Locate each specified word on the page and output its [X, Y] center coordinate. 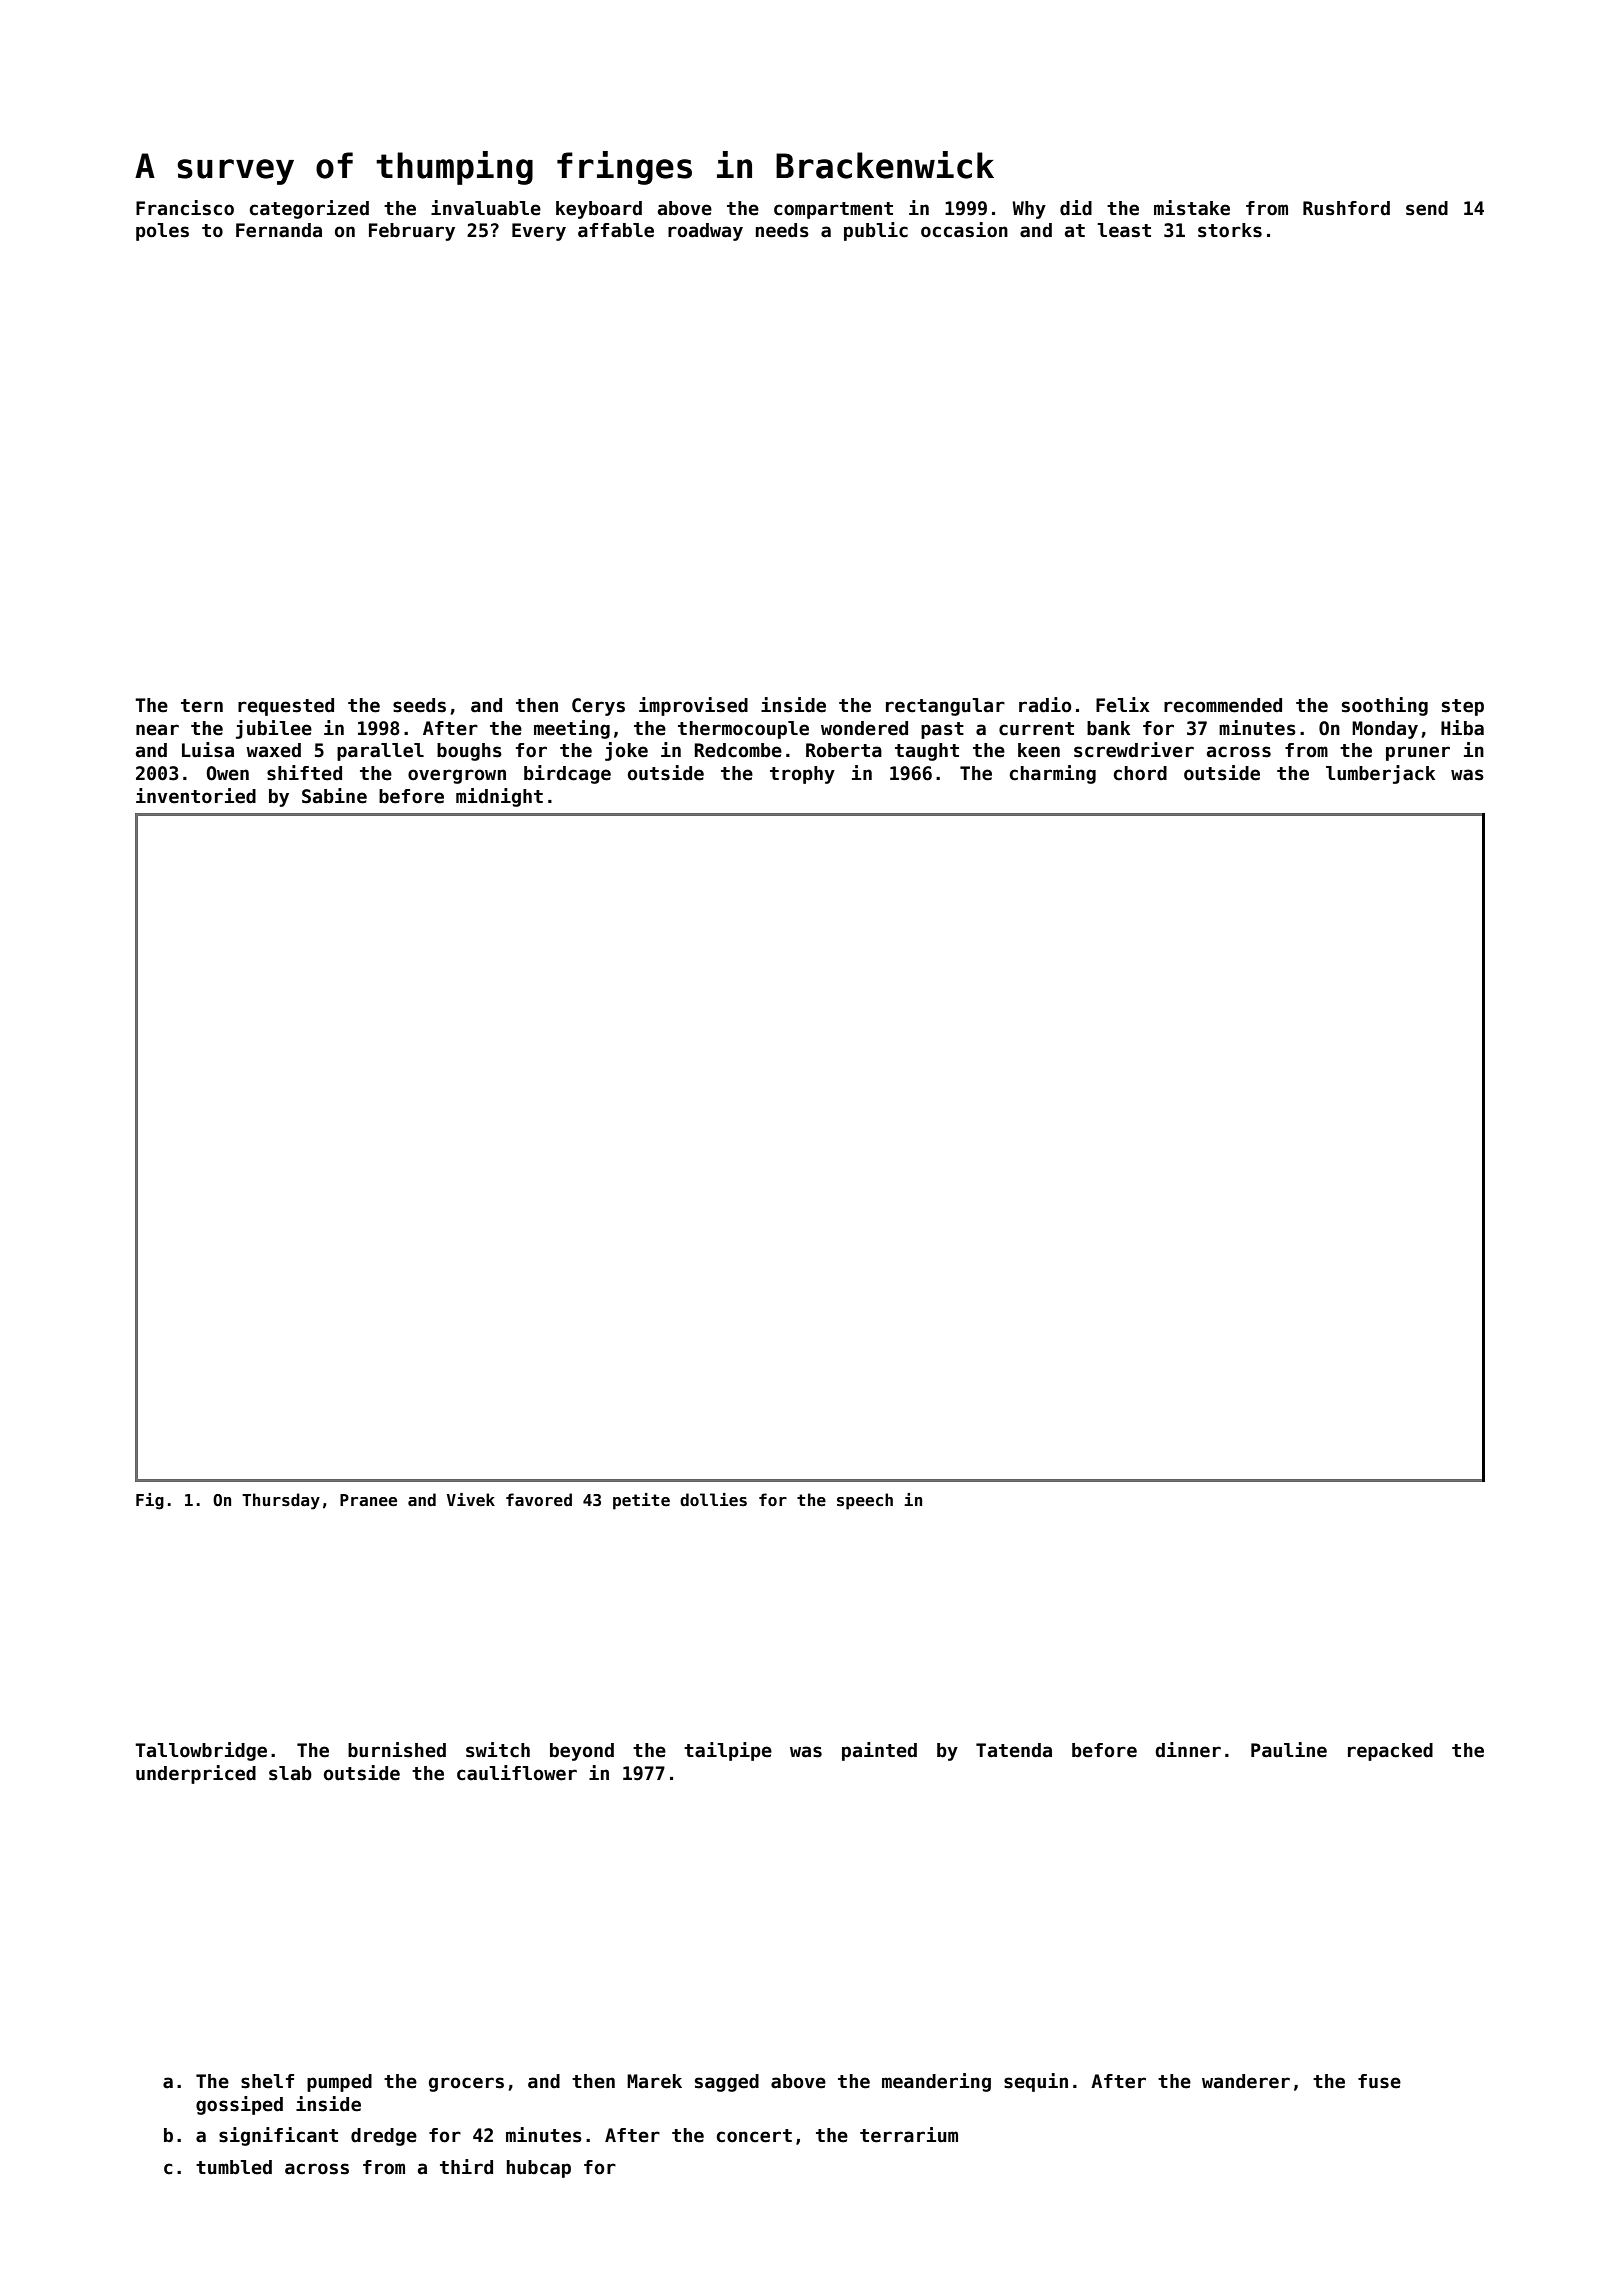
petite [641, 1501]
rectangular [945, 707]
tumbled [234, 2167]
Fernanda [279, 230]
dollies [713, 1500]
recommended [1223, 705]
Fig [150, 1501]
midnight [499, 797]
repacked [1390, 1752]
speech [865, 1501]
